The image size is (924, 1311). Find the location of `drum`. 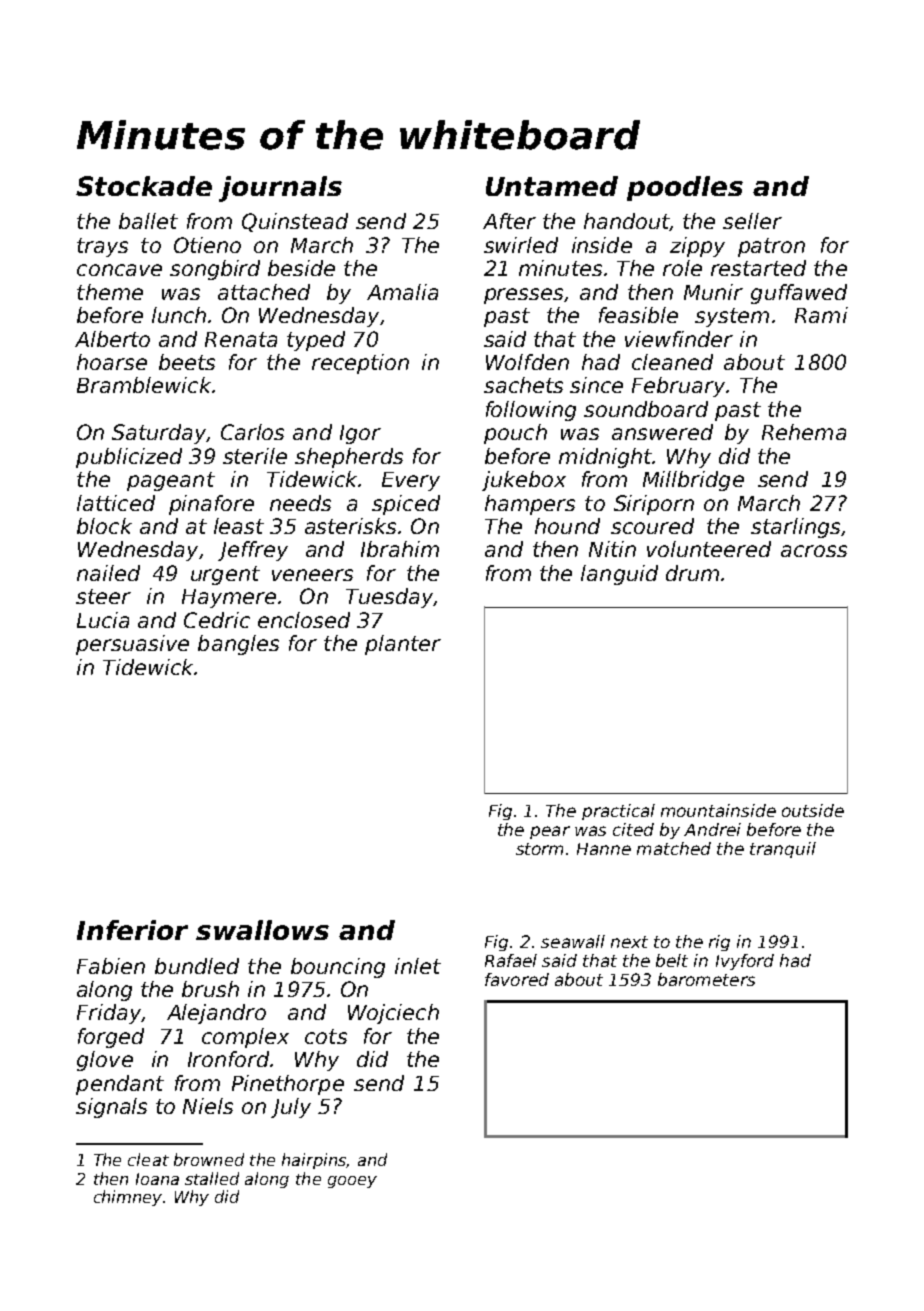

drum is located at coordinates (692, 573).
